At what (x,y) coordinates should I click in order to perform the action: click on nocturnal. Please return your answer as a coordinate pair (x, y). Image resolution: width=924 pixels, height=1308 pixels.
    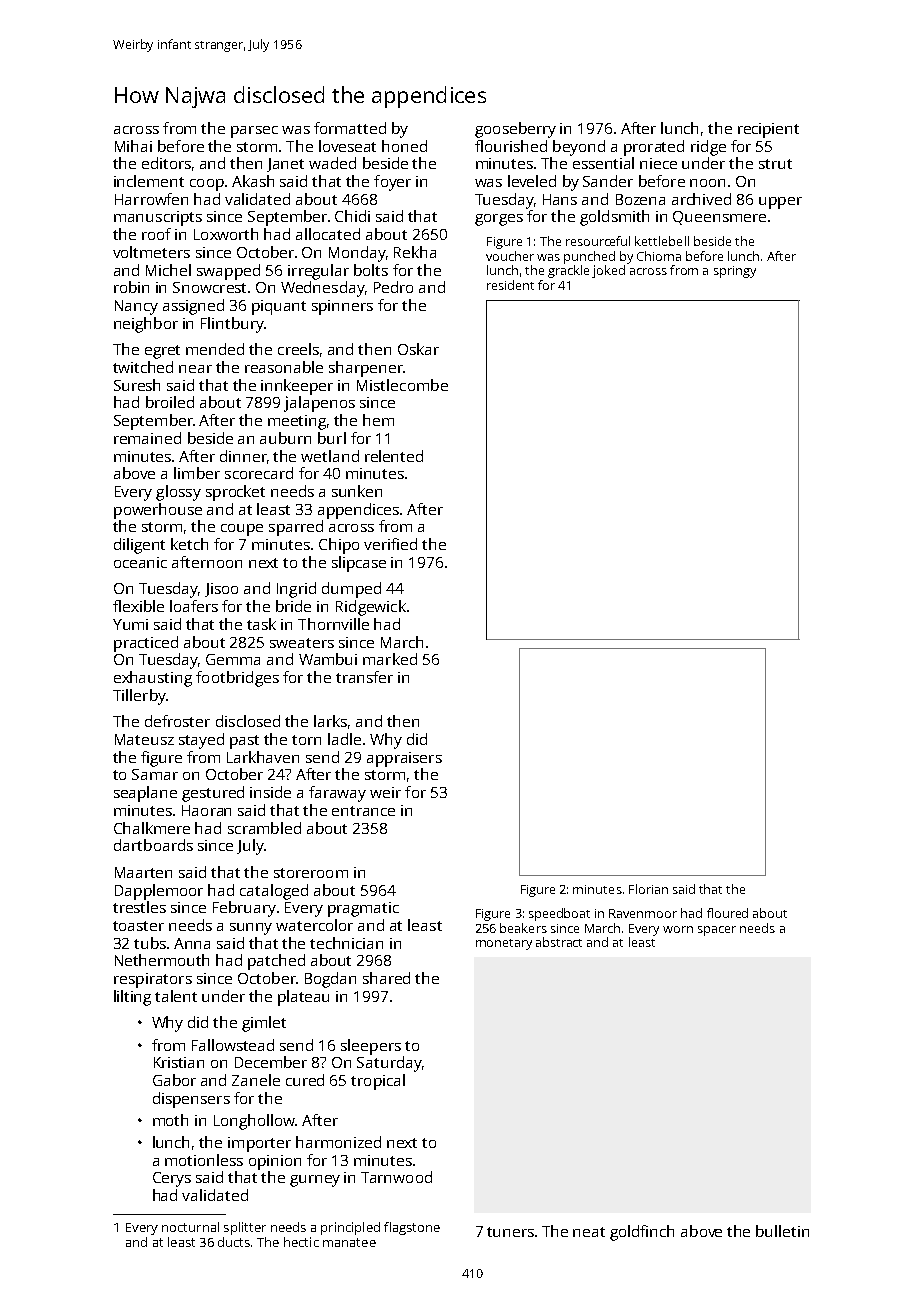
    Looking at the image, I should click on (190, 1227).
